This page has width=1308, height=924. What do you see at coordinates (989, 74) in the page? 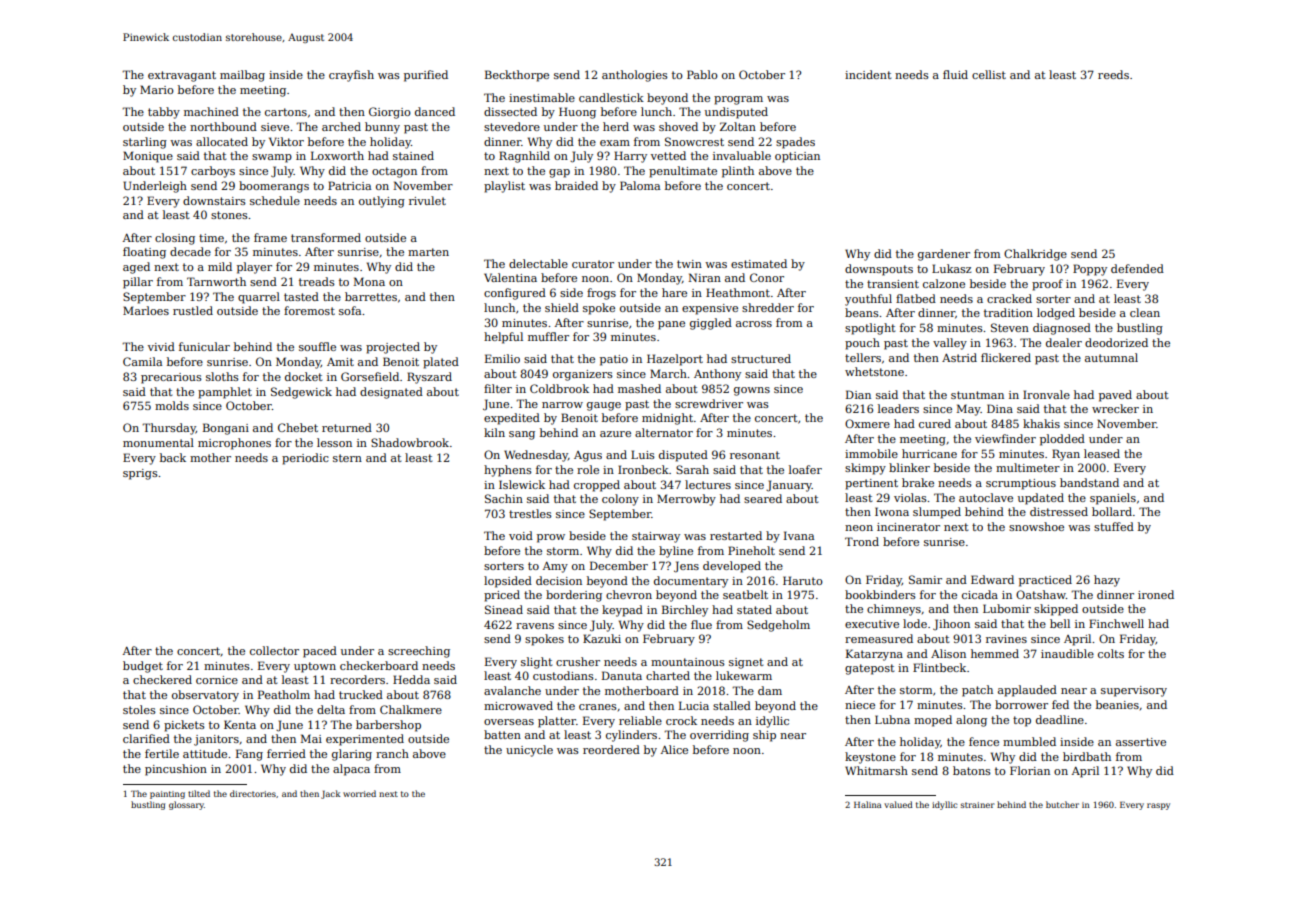
I see `cellist` at bounding box center [989, 74].
